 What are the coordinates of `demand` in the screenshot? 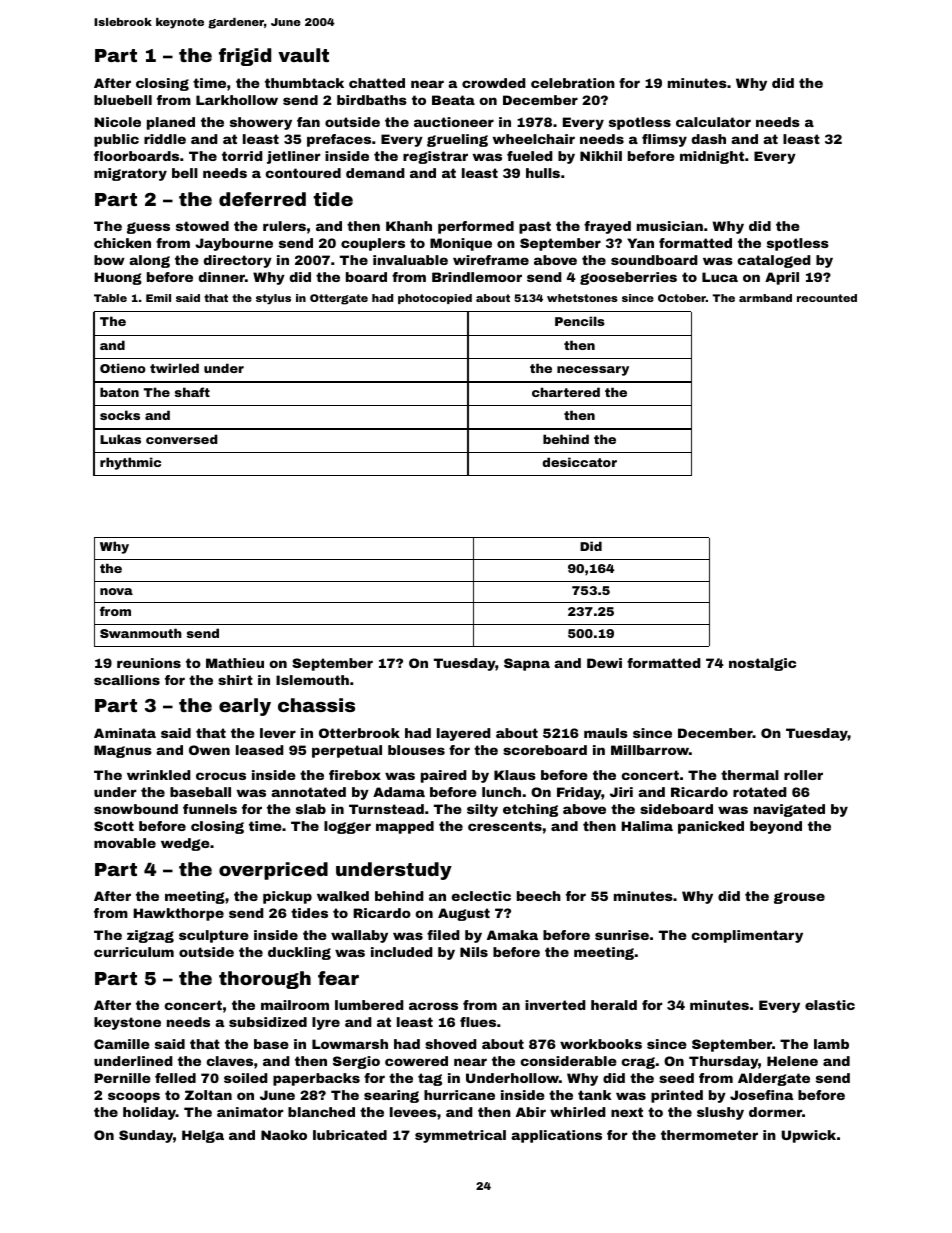 It's located at (375, 173).
